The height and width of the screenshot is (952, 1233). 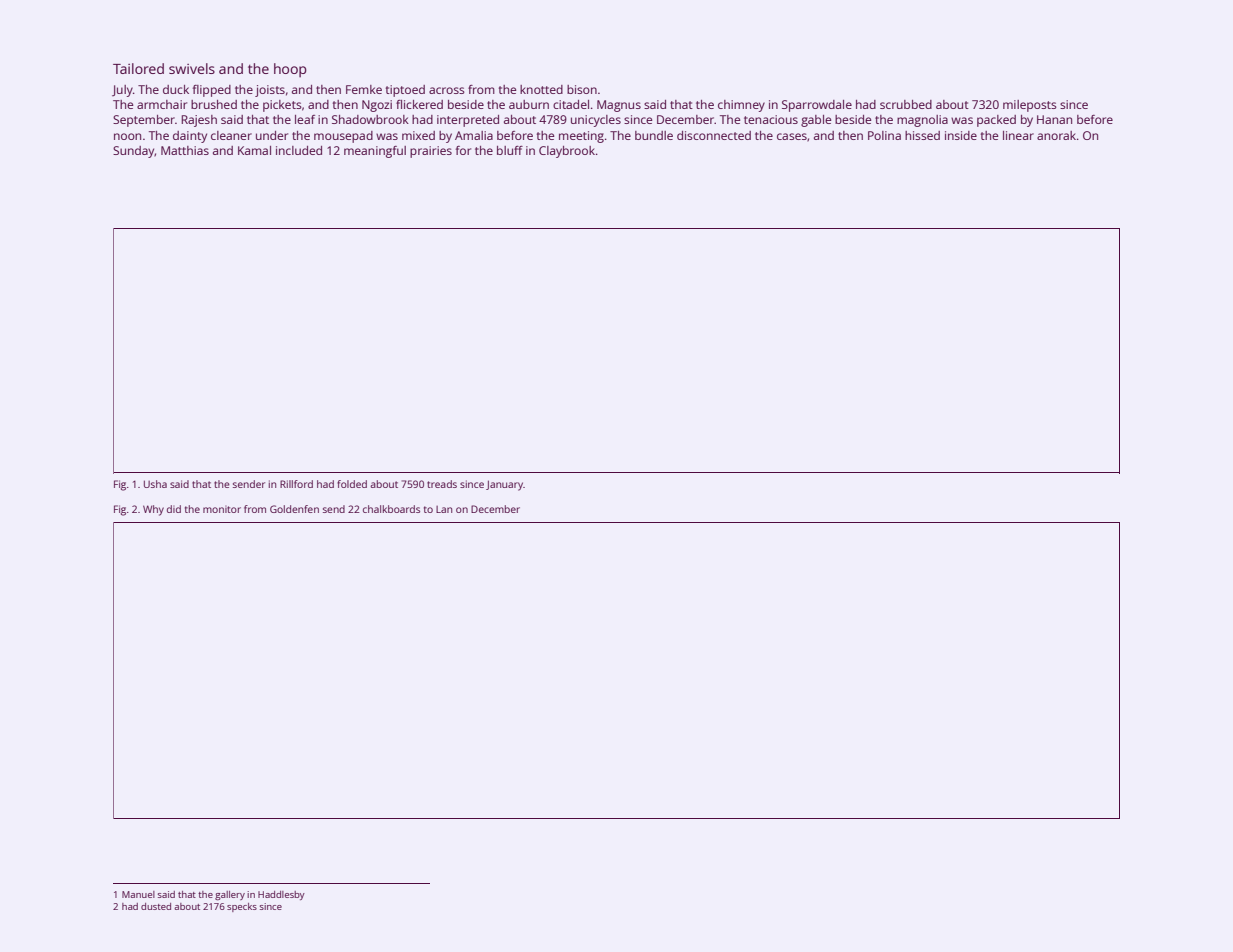 What do you see at coordinates (581, 137) in the screenshot?
I see `meeting` at bounding box center [581, 137].
